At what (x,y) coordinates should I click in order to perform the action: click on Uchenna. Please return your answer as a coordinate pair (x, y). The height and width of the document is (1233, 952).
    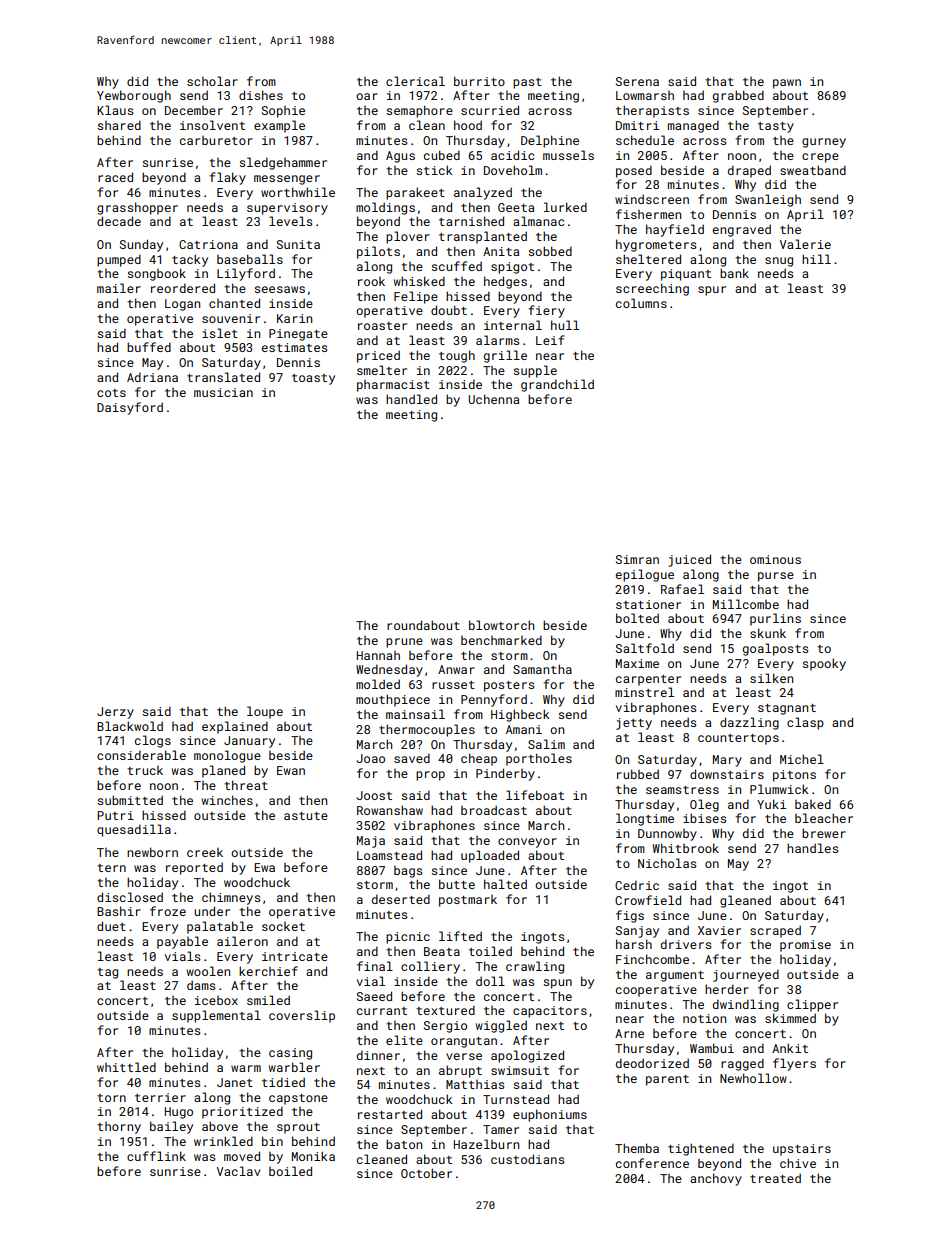
    Looking at the image, I should click on (494, 399).
